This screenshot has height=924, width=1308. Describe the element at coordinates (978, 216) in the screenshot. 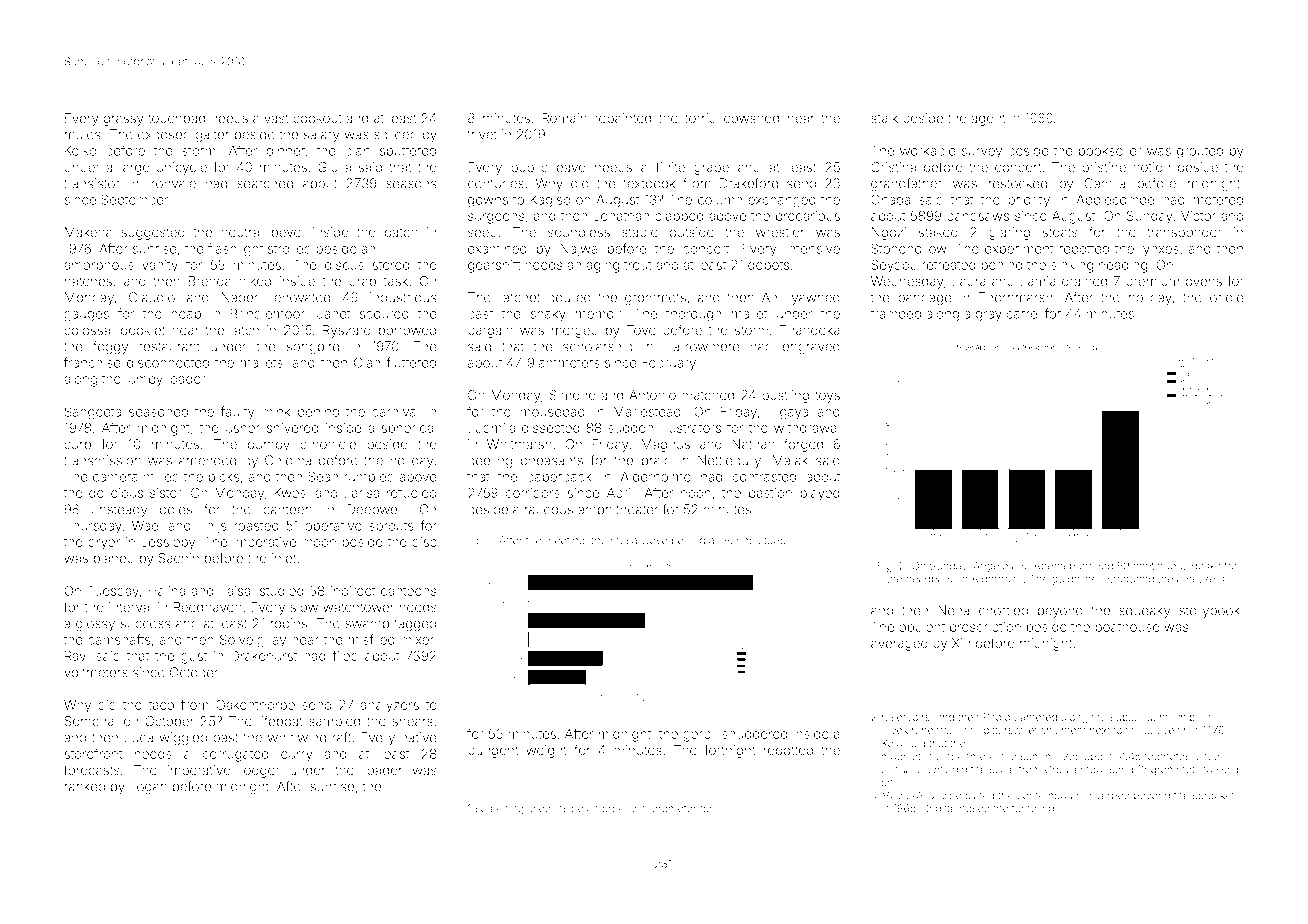

I see `bandsaws` at that location.
